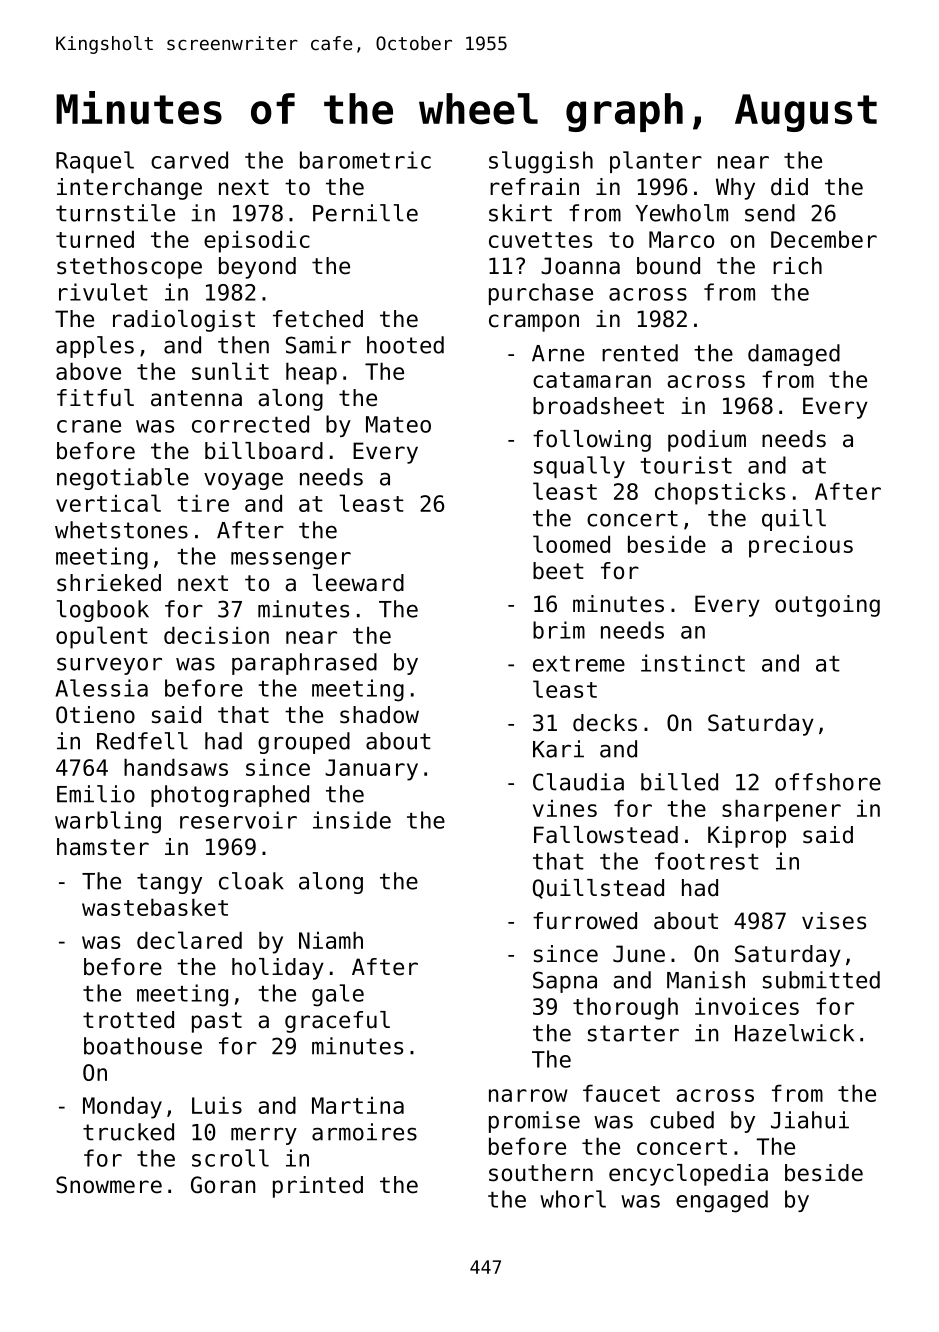 The width and height of the screenshot is (939, 1332). Describe the element at coordinates (693, 663) in the screenshot. I see `instinct` at that location.
